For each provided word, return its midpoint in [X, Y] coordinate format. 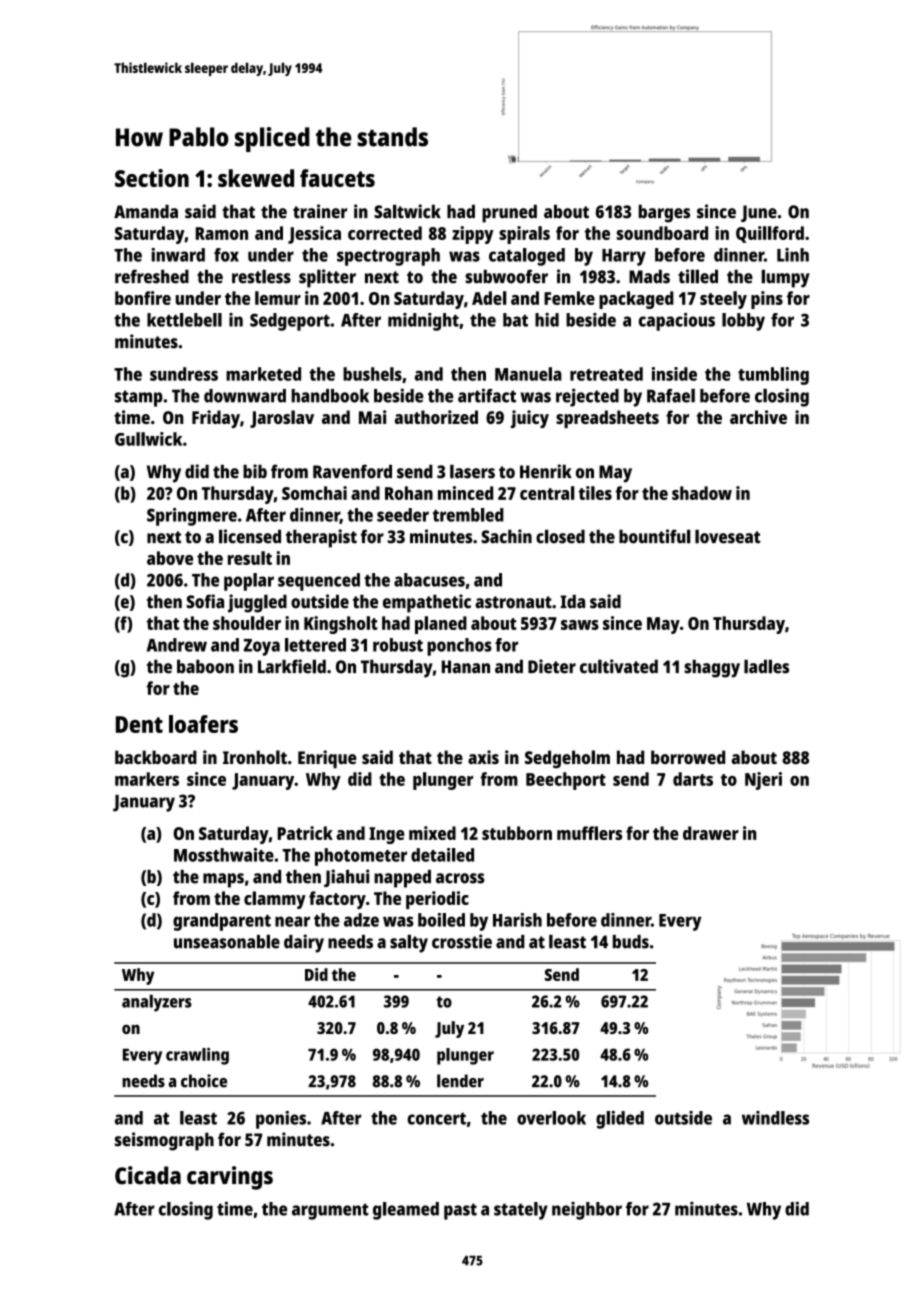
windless [775, 1118]
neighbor [587, 1211]
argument [330, 1211]
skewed [256, 178]
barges [664, 213]
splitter [327, 278]
